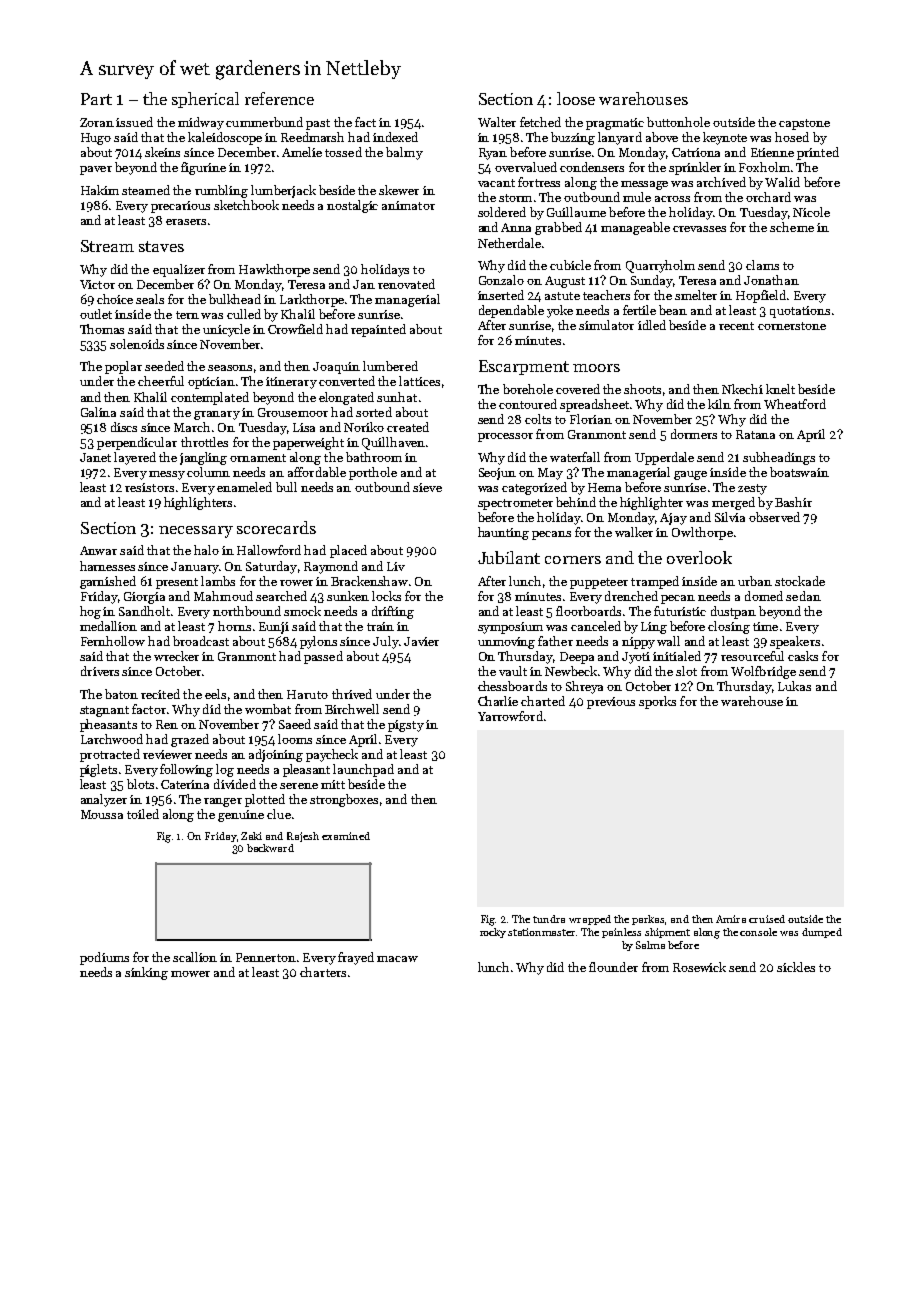 Image resolution: width=924 pixels, height=1314 pixels. Describe the element at coordinates (804, 124) in the document. I see `capstone` at that location.
